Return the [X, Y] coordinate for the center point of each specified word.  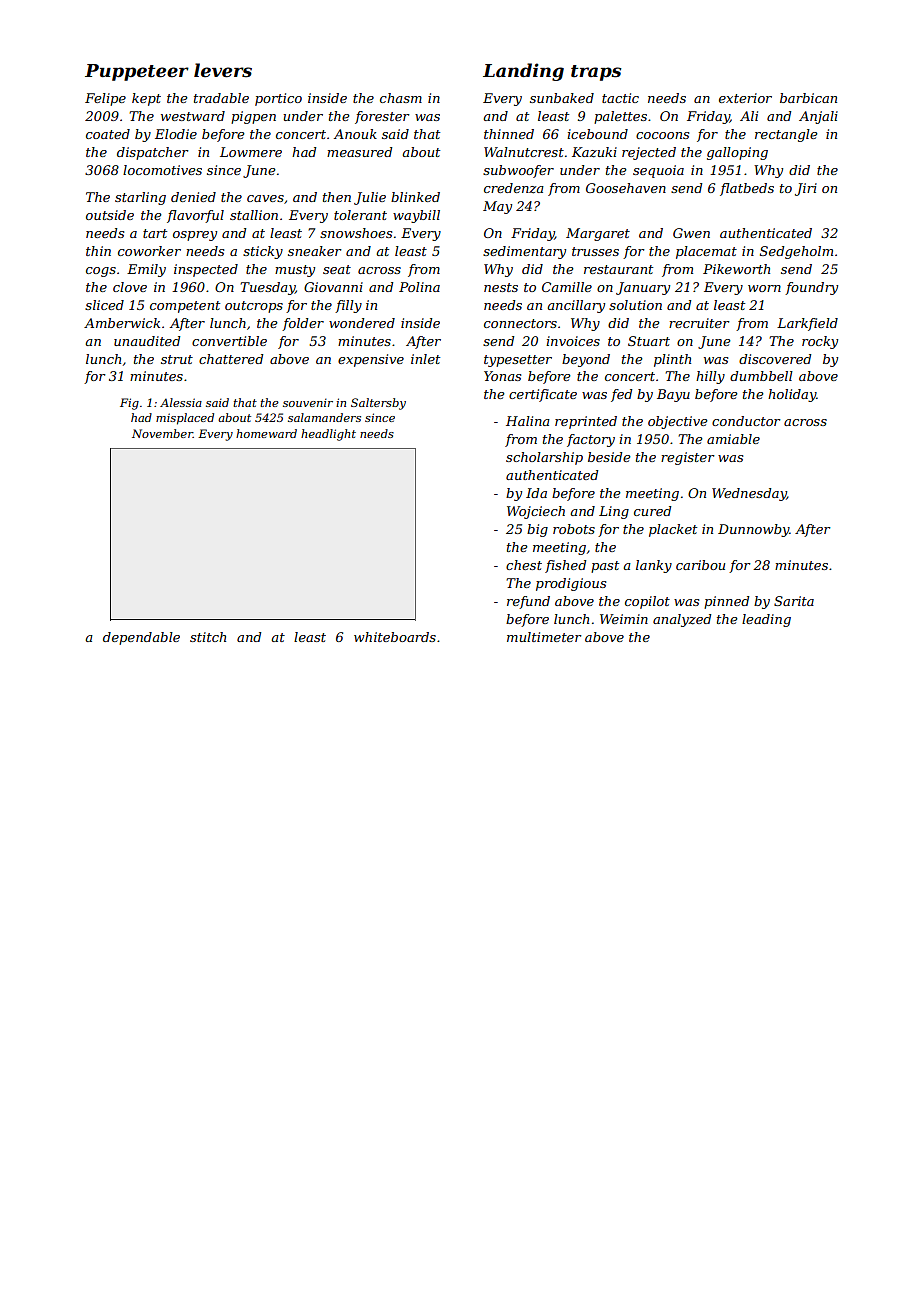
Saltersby [378, 404]
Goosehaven [626, 188]
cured [652, 511]
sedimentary [524, 252]
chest [524, 565]
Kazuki [594, 152]
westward [193, 116]
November [162, 433]
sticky [263, 252]
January [643, 288]
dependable [141, 638]
